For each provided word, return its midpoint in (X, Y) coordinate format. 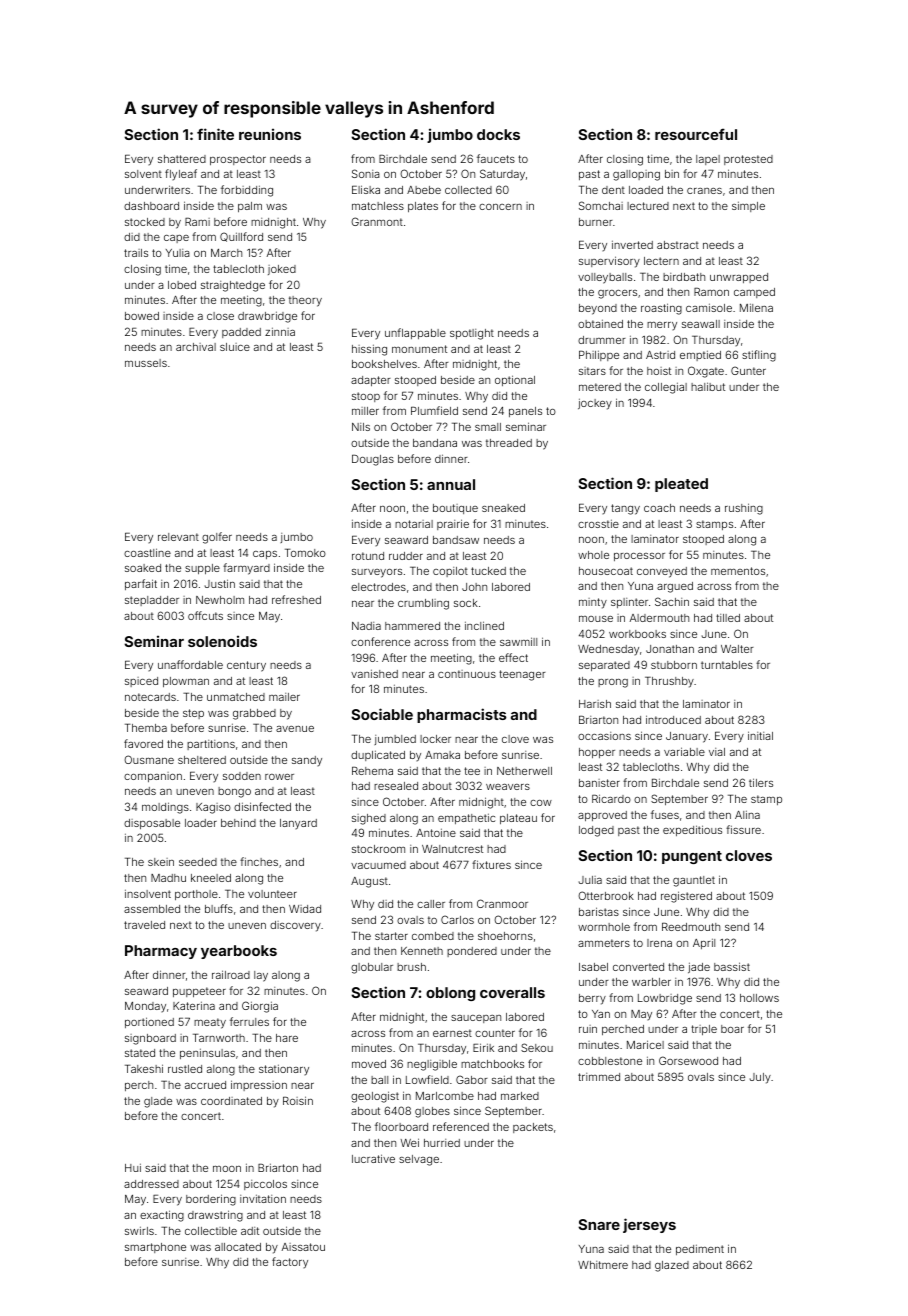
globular (372, 968)
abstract (678, 245)
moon (227, 1168)
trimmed (599, 1077)
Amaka (442, 755)
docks (498, 134)
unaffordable (190, 664)
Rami (197, 222)
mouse (596, 618)
